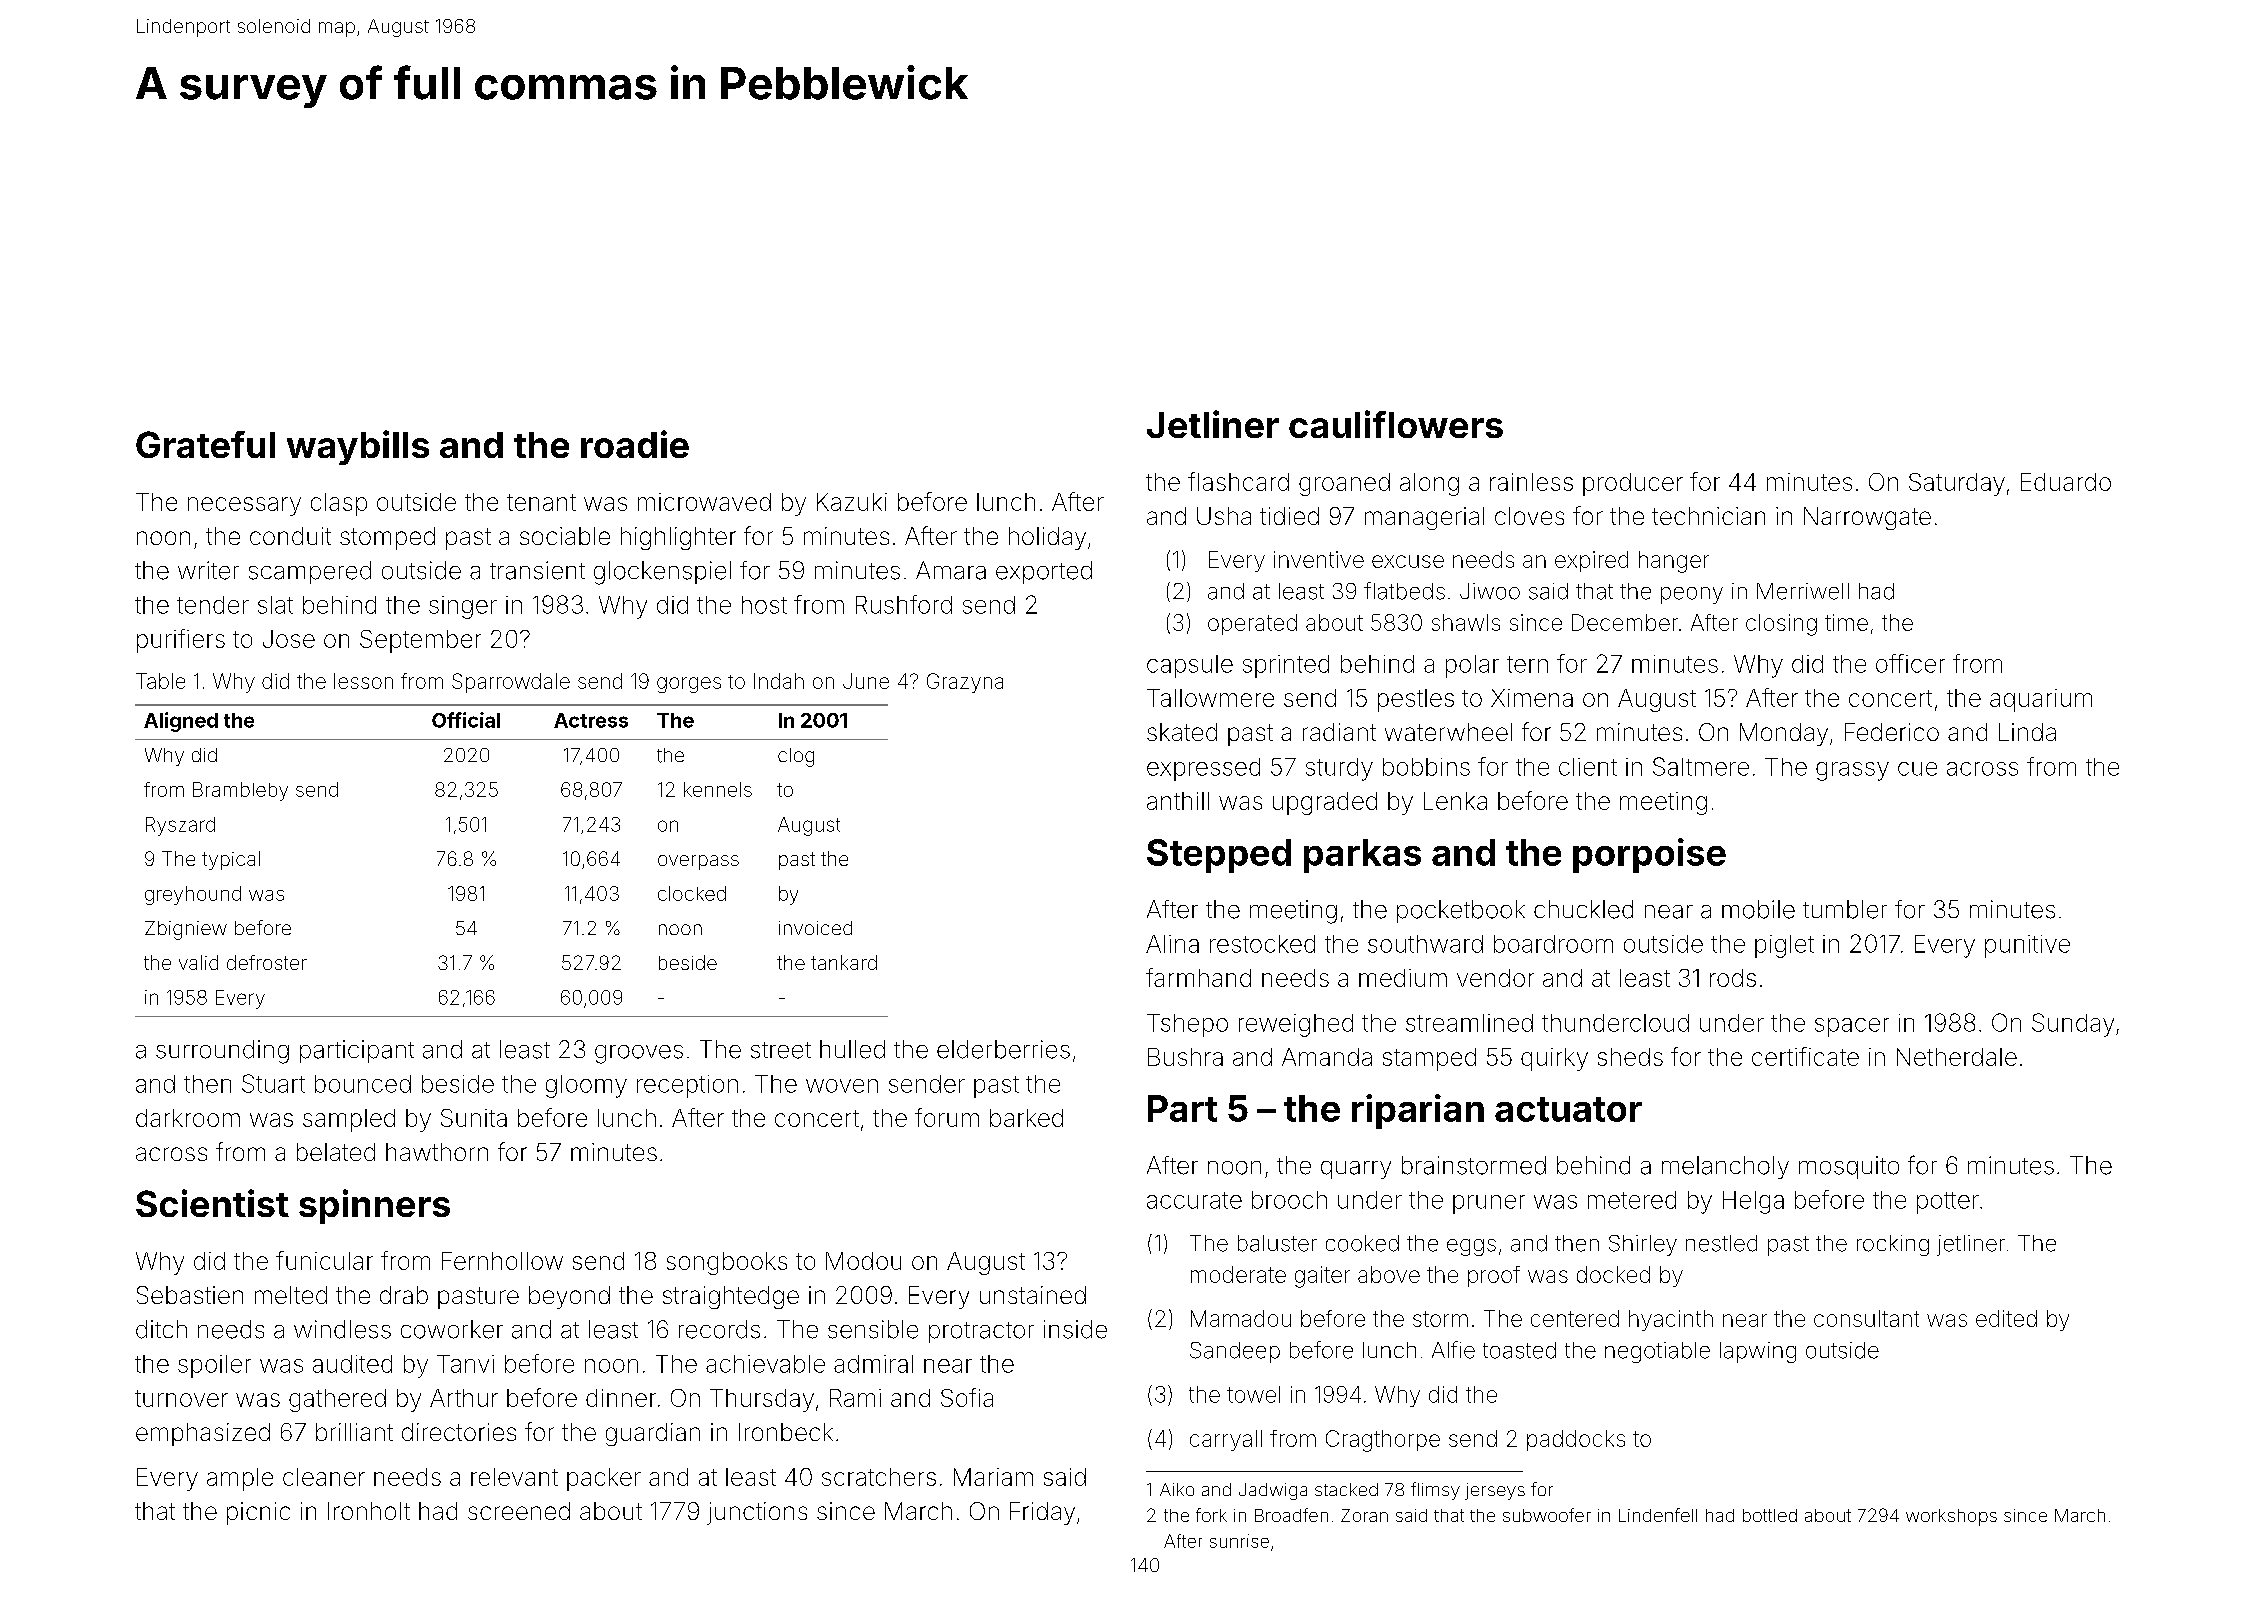  What do you see at coordinates (213, 605) in the screenshot?
I see `tender` at bounding box center [213, 605].
